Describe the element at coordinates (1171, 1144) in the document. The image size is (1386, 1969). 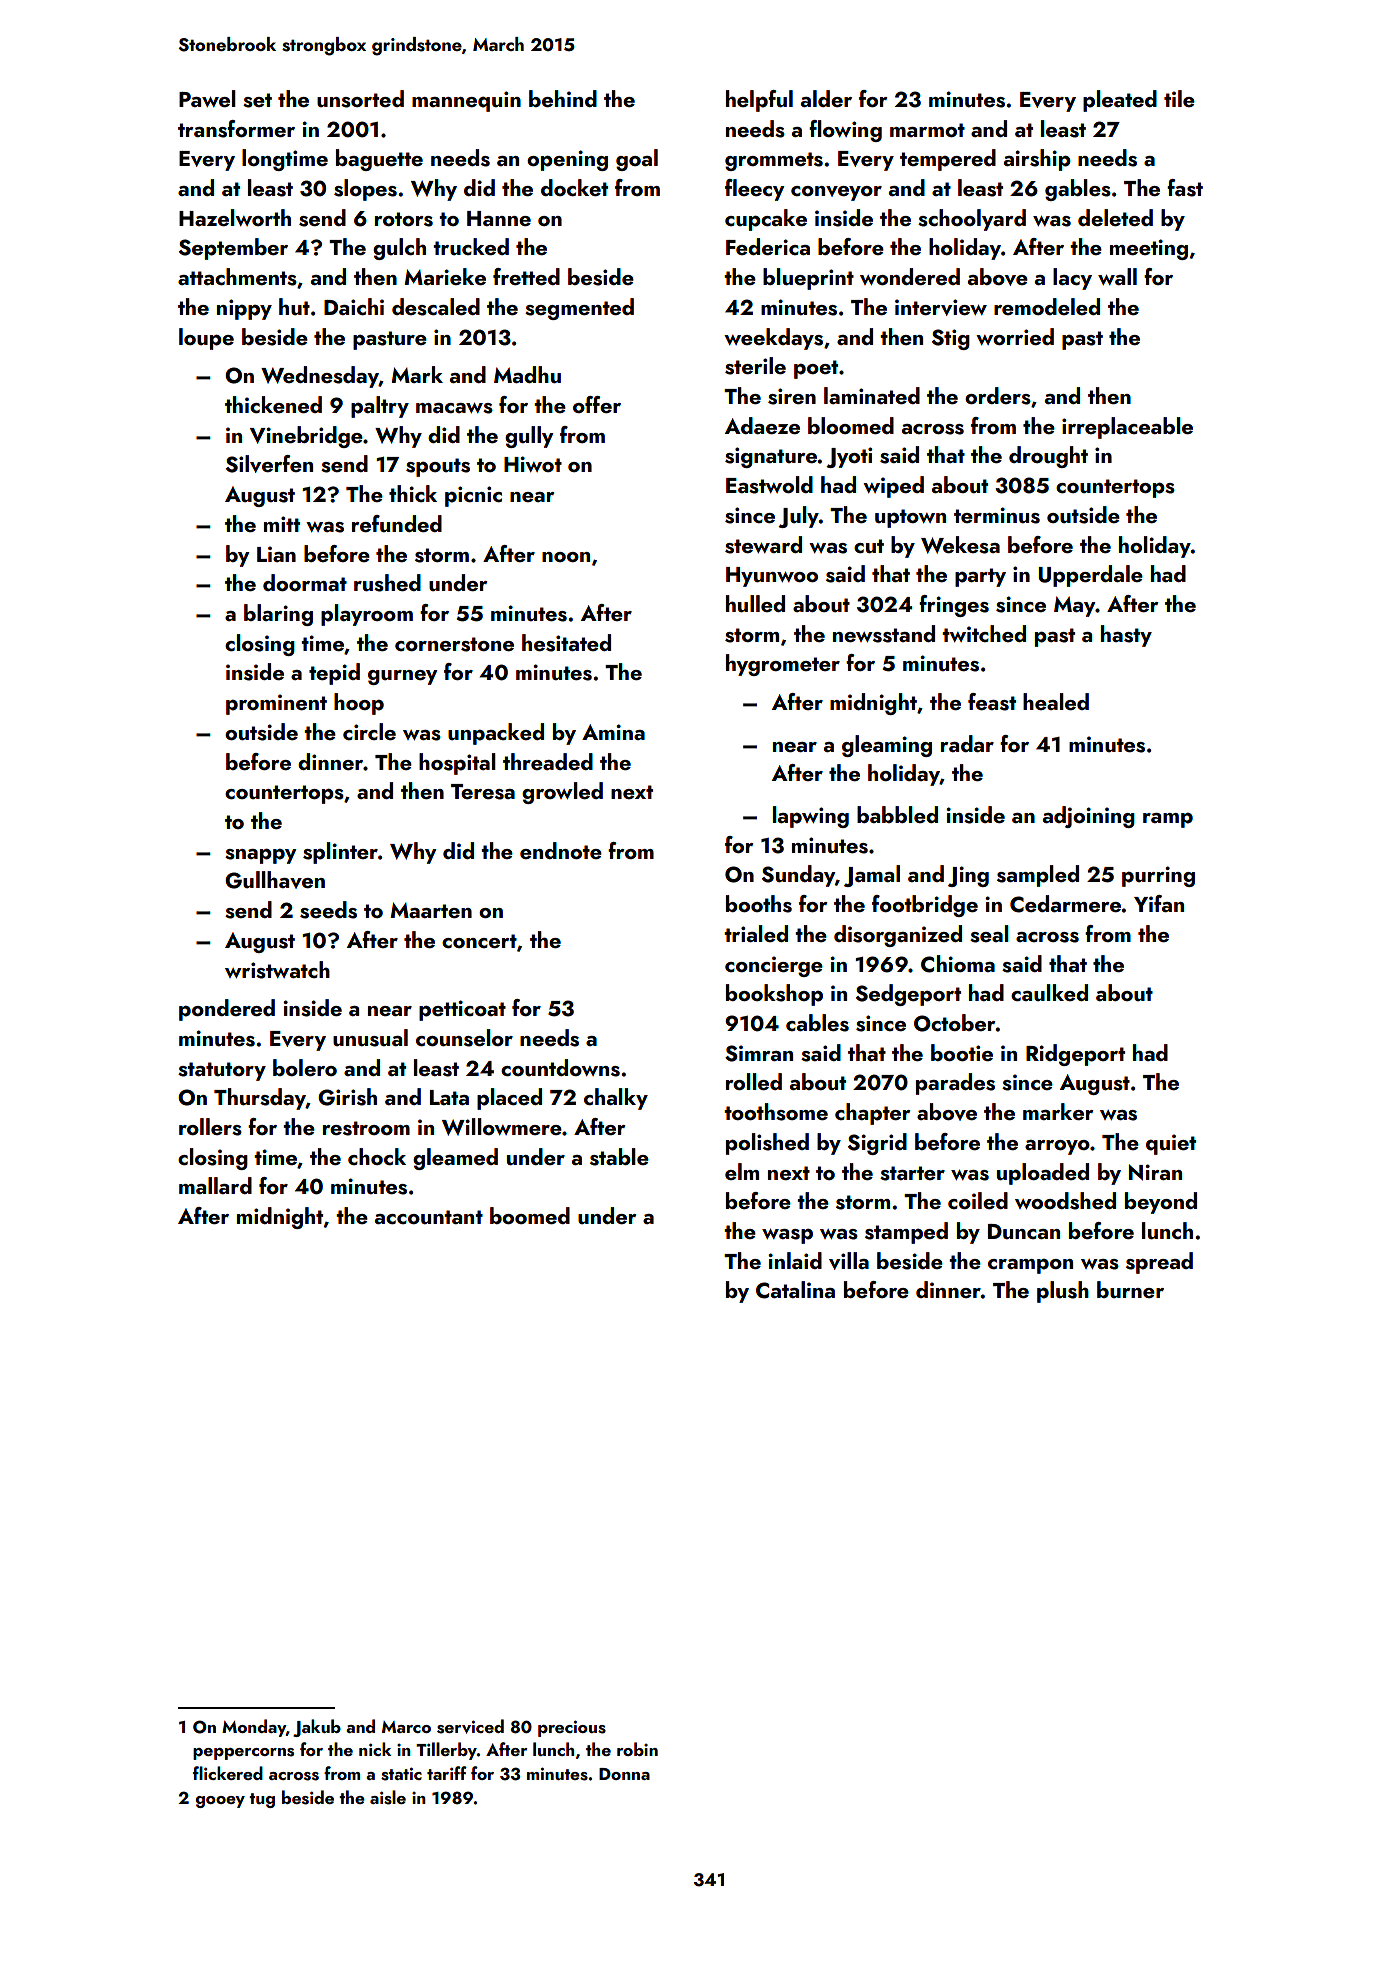
I see `quiet` at that location.
